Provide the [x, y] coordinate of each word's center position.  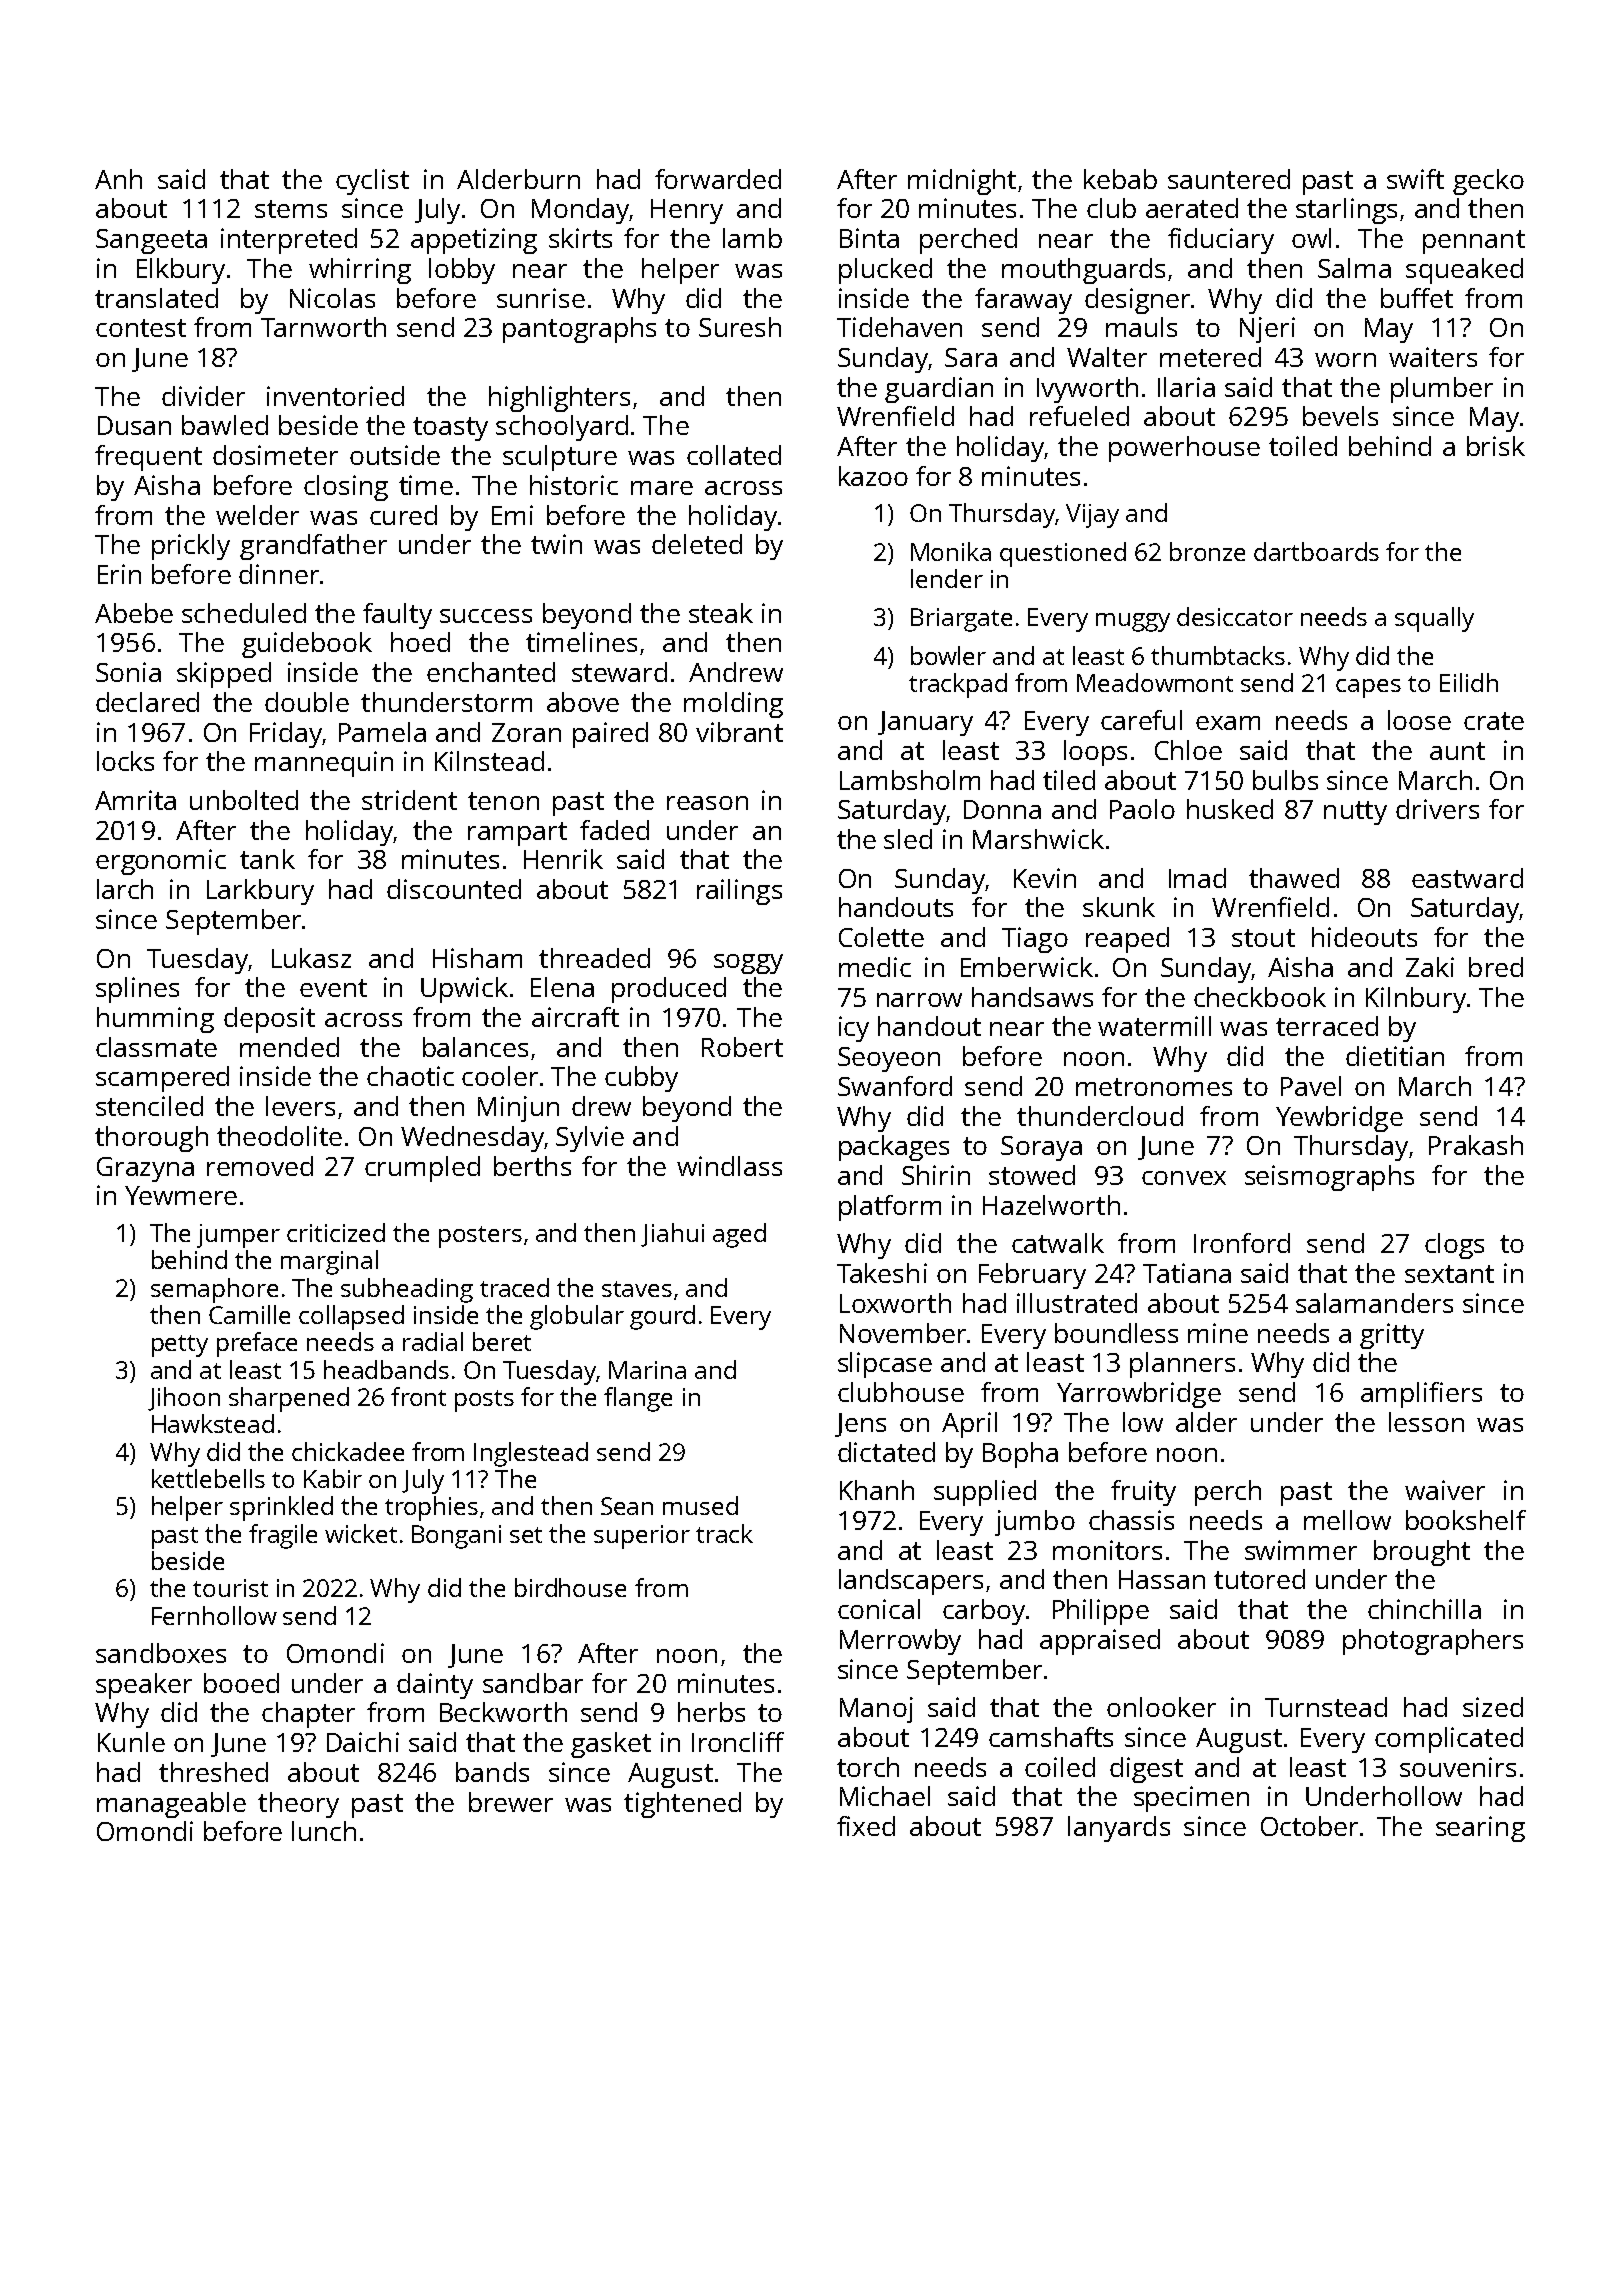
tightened [682, 1805]
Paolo [1142, 809]
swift [1415, 179]
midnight [962, 182]
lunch [324, 1831]
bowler [948, 655]
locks [125, 761]
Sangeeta [151, 241]
